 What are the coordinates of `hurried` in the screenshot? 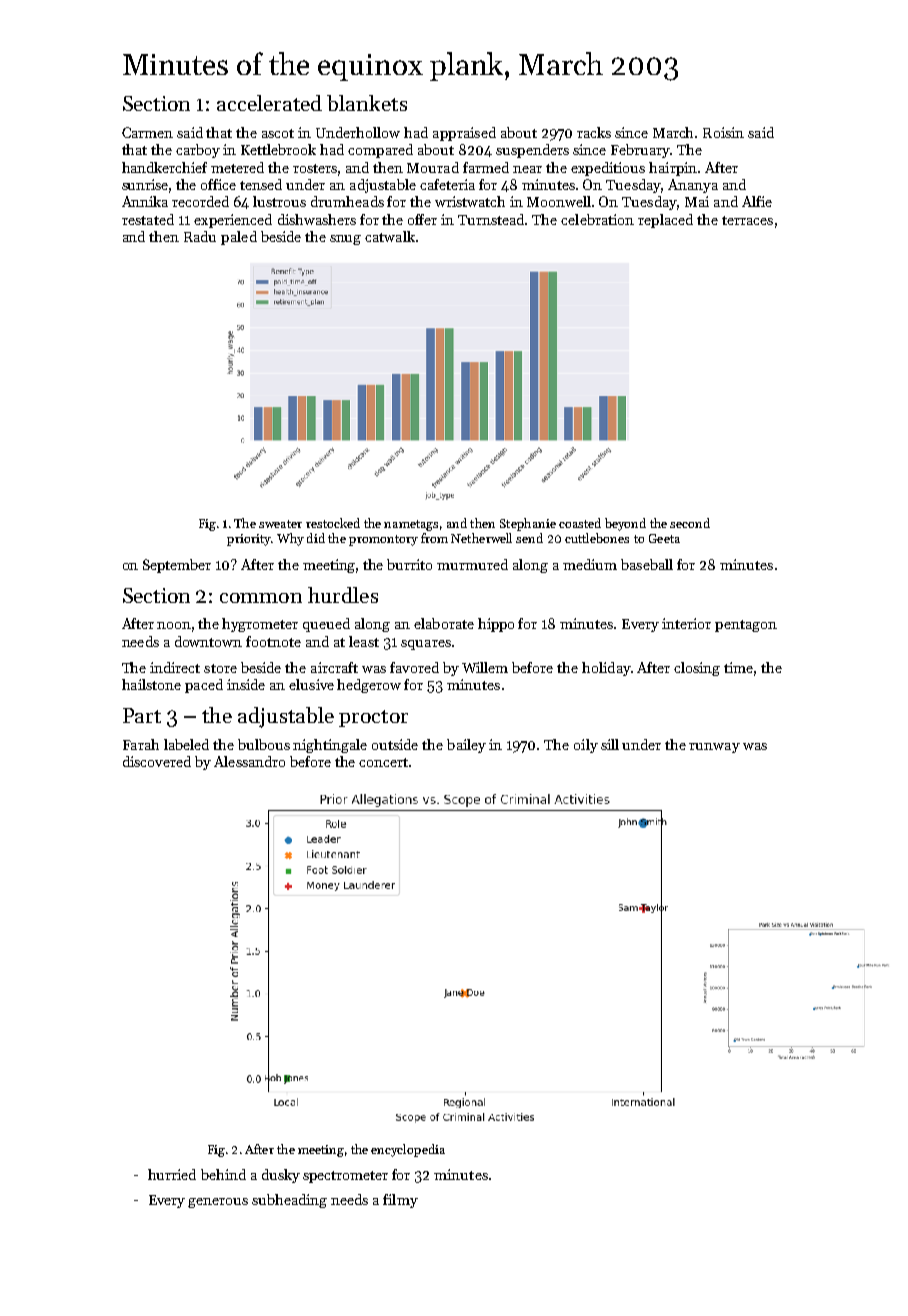 It's located at (172, 1174).
